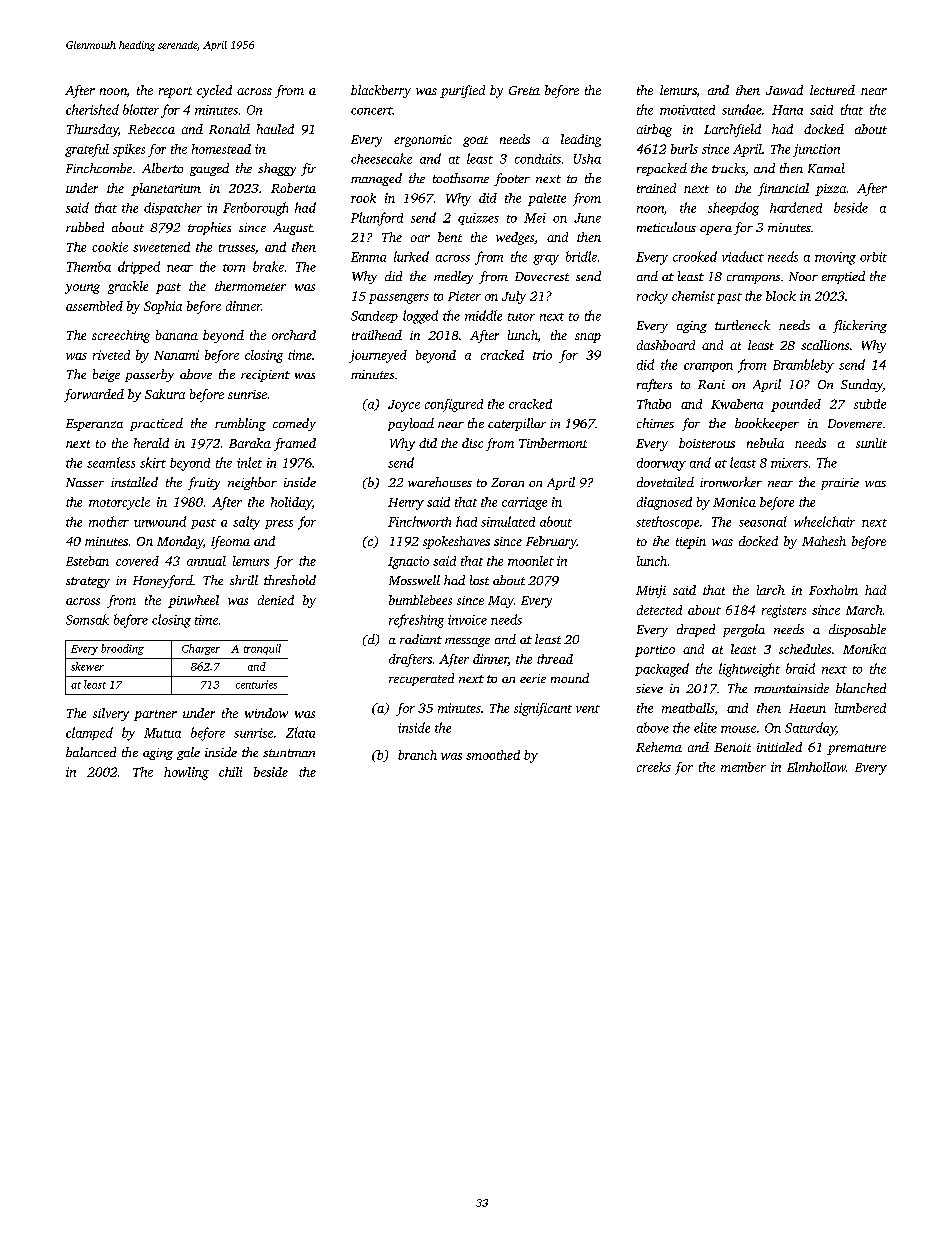 This screenshot has width=952, height=1233. What do you see at coordinates (87, 150) in the screenshot?
I see `grateful` at bounding box center [87, 150].
